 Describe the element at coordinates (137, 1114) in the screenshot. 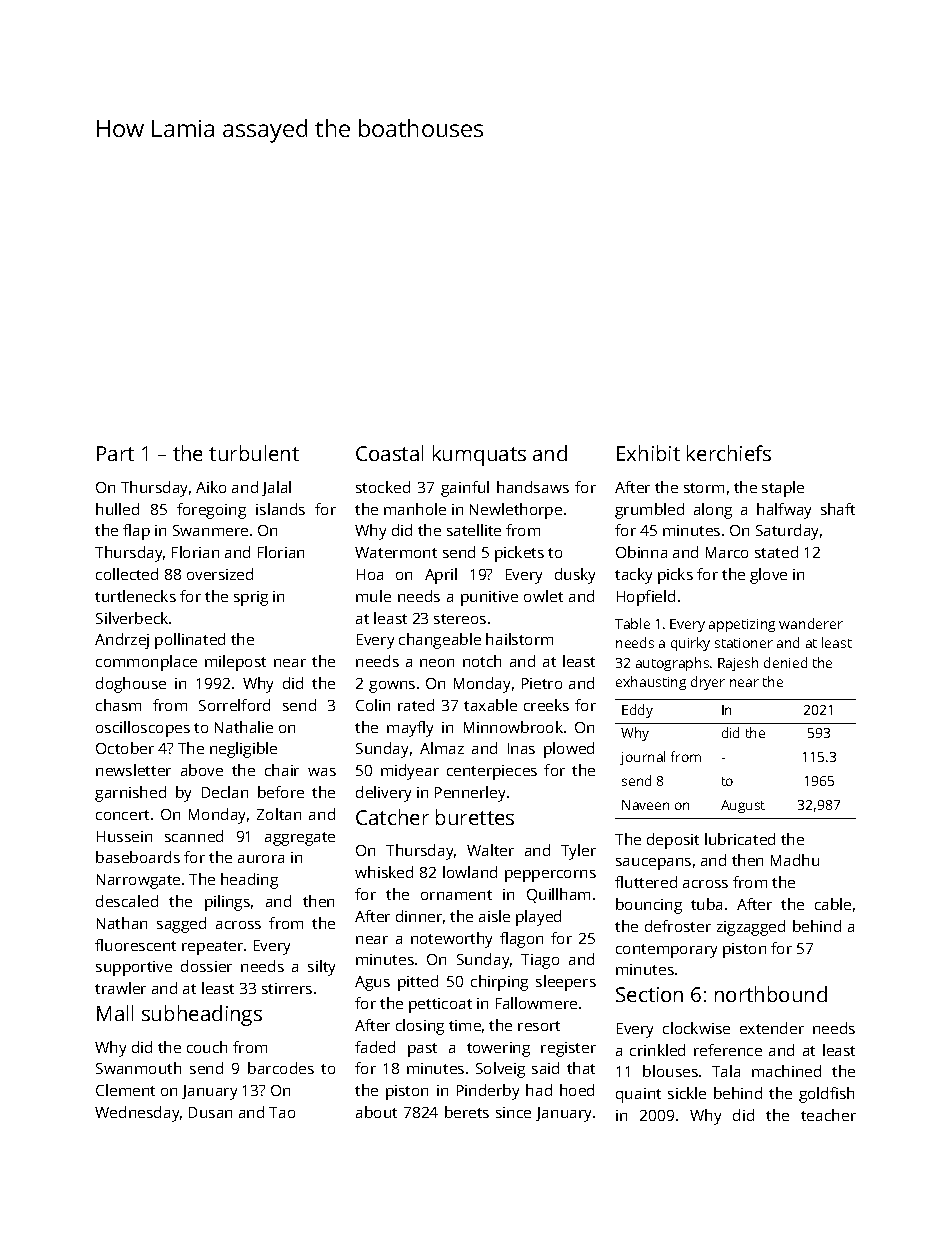

I see `Wednesday` at that location.
